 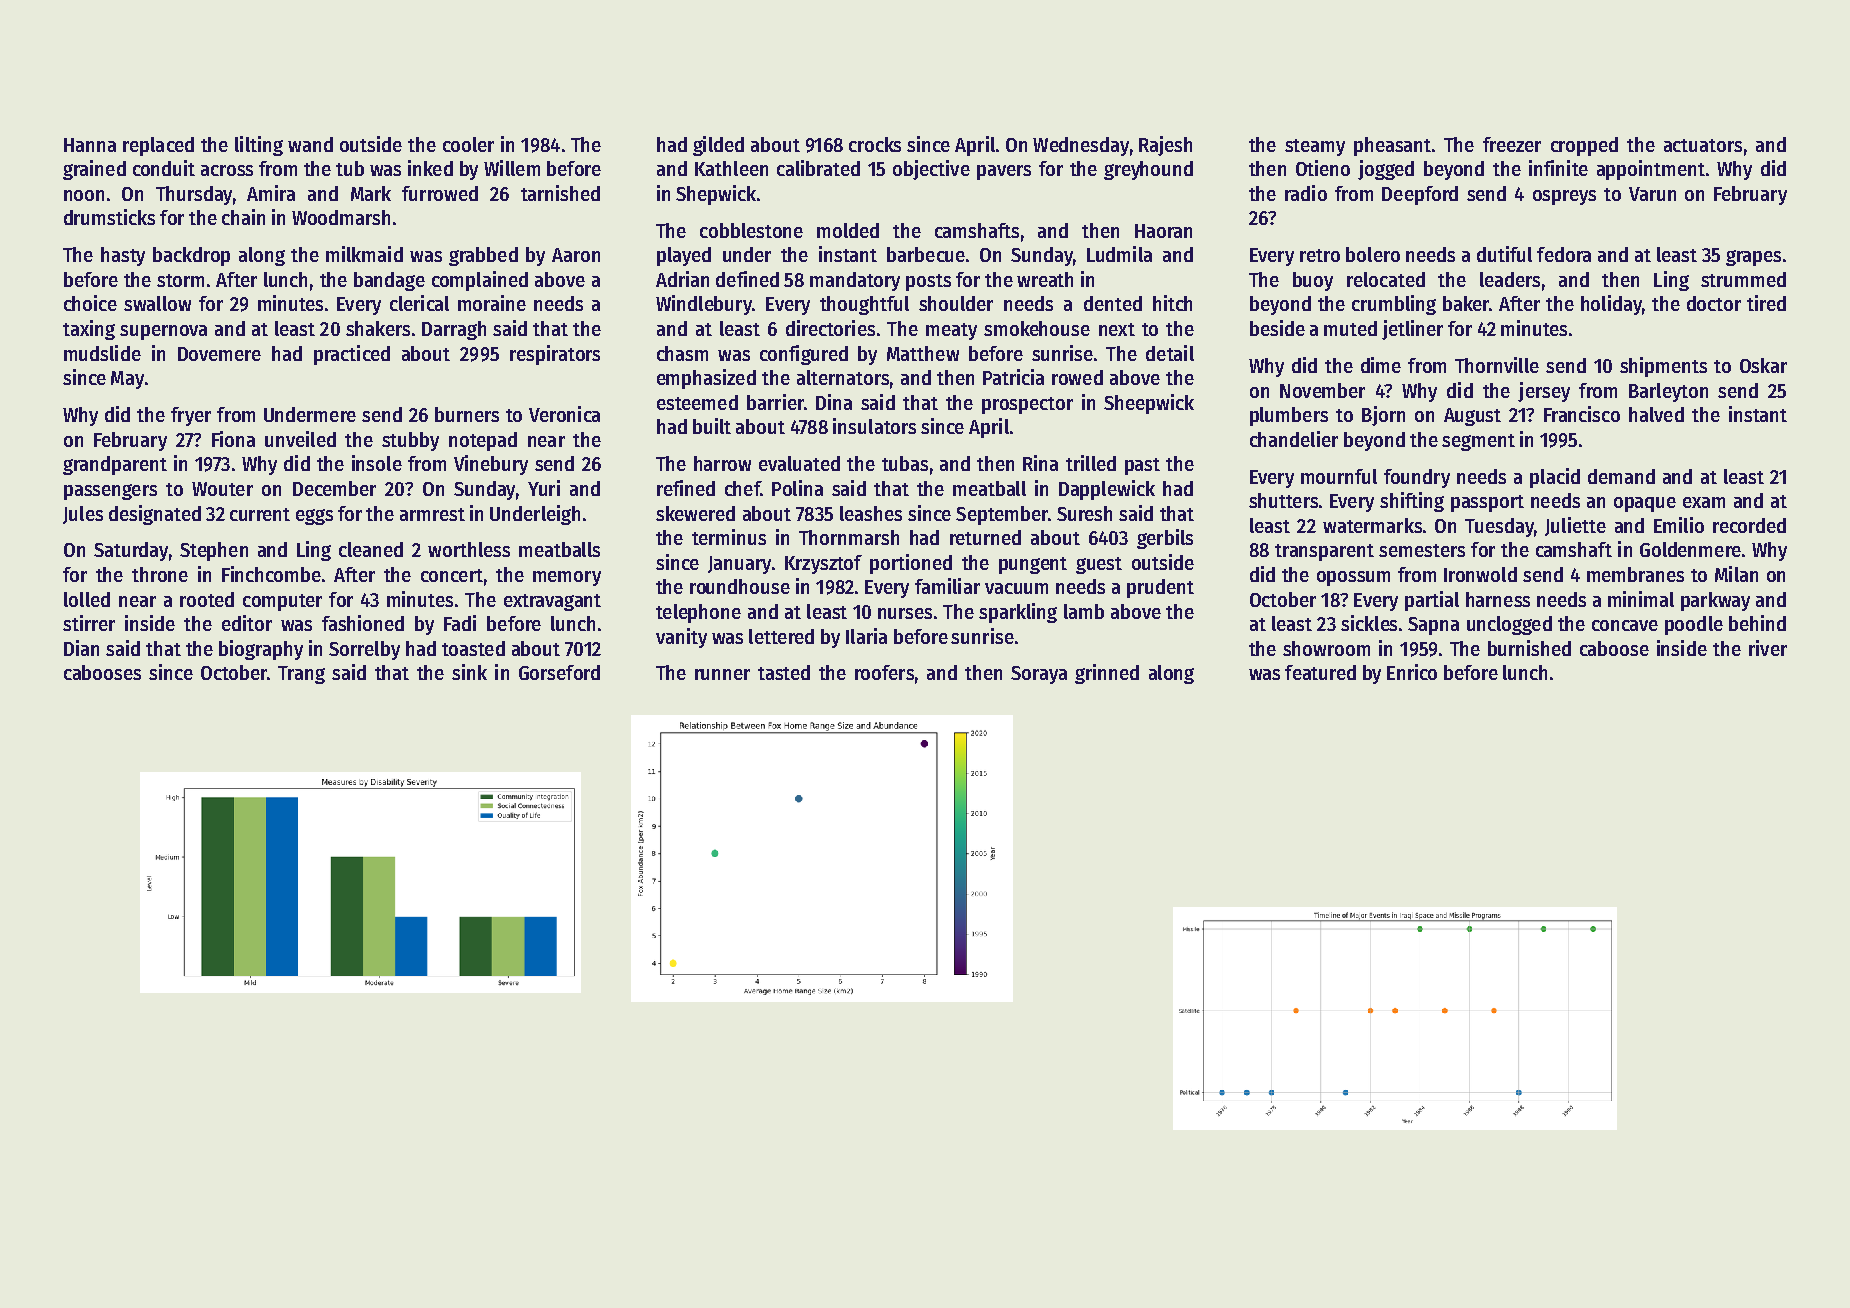 What do you see at coordinates (830, 328) in the screenshot?
I see `directories` at bounding box center [830, 328].
